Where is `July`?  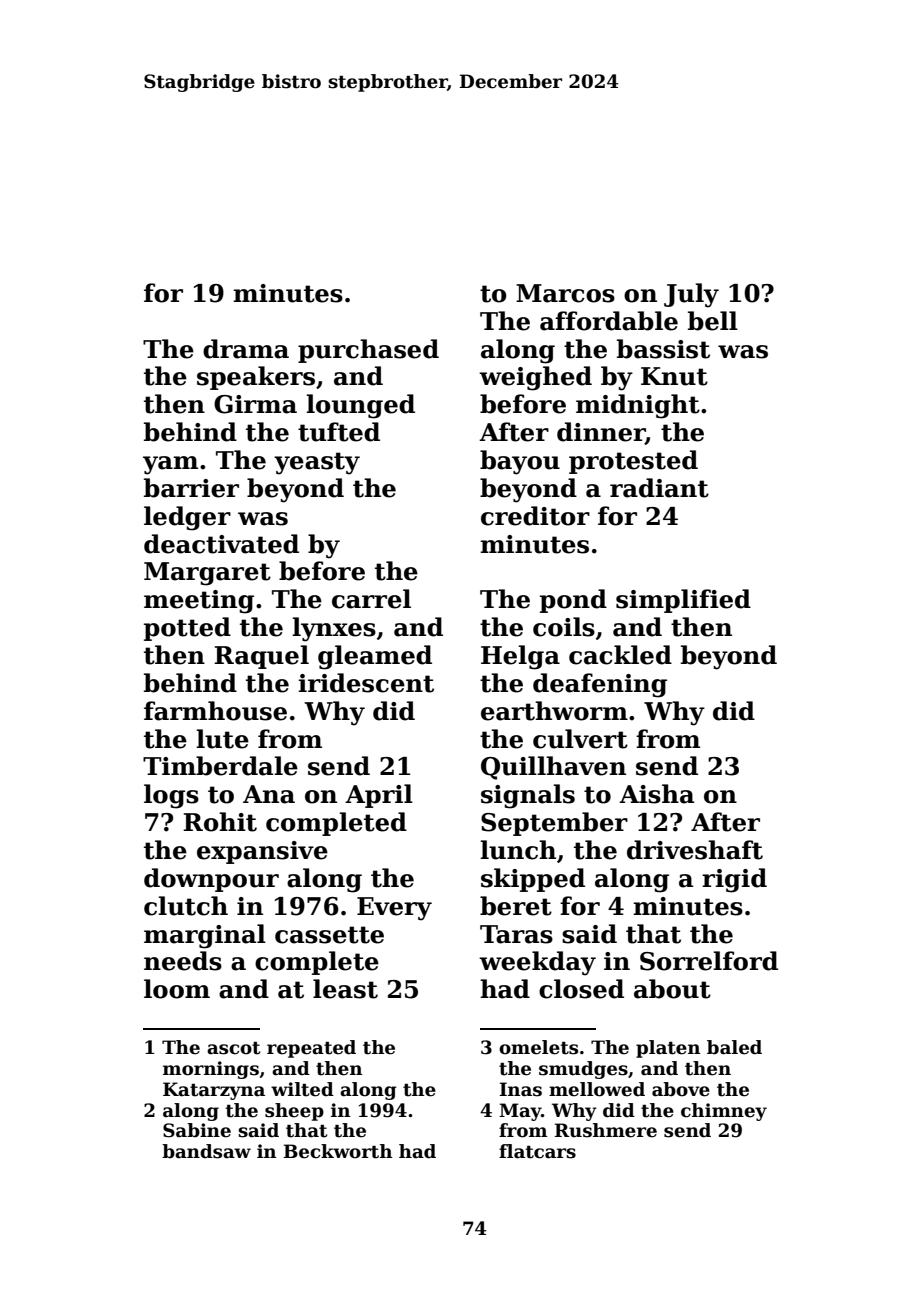
July is located at coordinates (691, 295).
